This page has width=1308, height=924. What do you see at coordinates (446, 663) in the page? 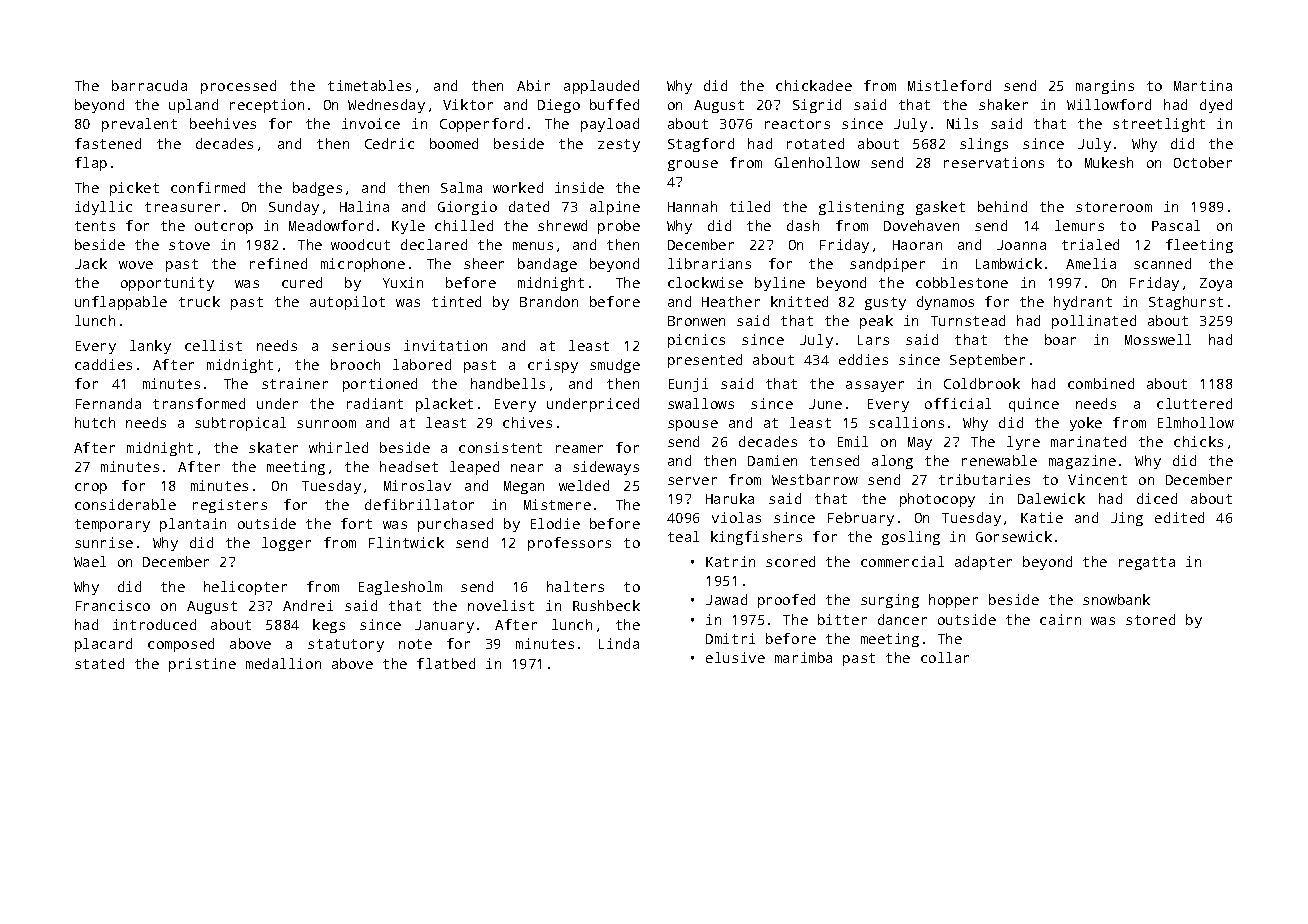
I see `flatbed` at bounding box center [446, 663].
